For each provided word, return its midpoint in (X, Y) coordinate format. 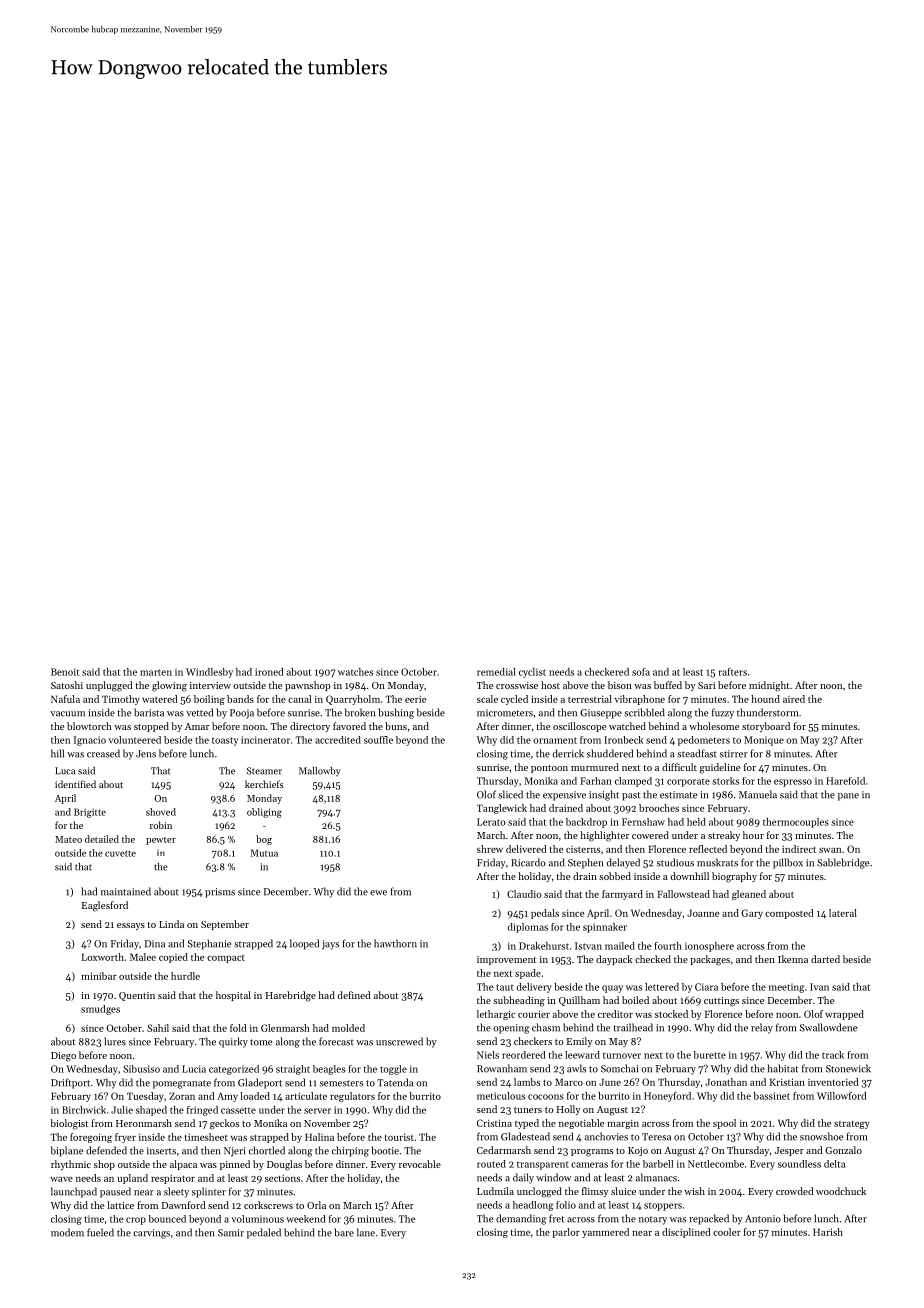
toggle (393, 1070)
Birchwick (84, 1110)
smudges (100, 1010)
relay (762, 1028)
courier (534, 1014)
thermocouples (796, 823)
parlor (566, 1233)
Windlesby (209, 673)
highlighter (604, 836)
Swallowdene (828, 1027)
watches (355, 672)
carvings (151, 1234)
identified (75, 784)
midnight (769, 686)
